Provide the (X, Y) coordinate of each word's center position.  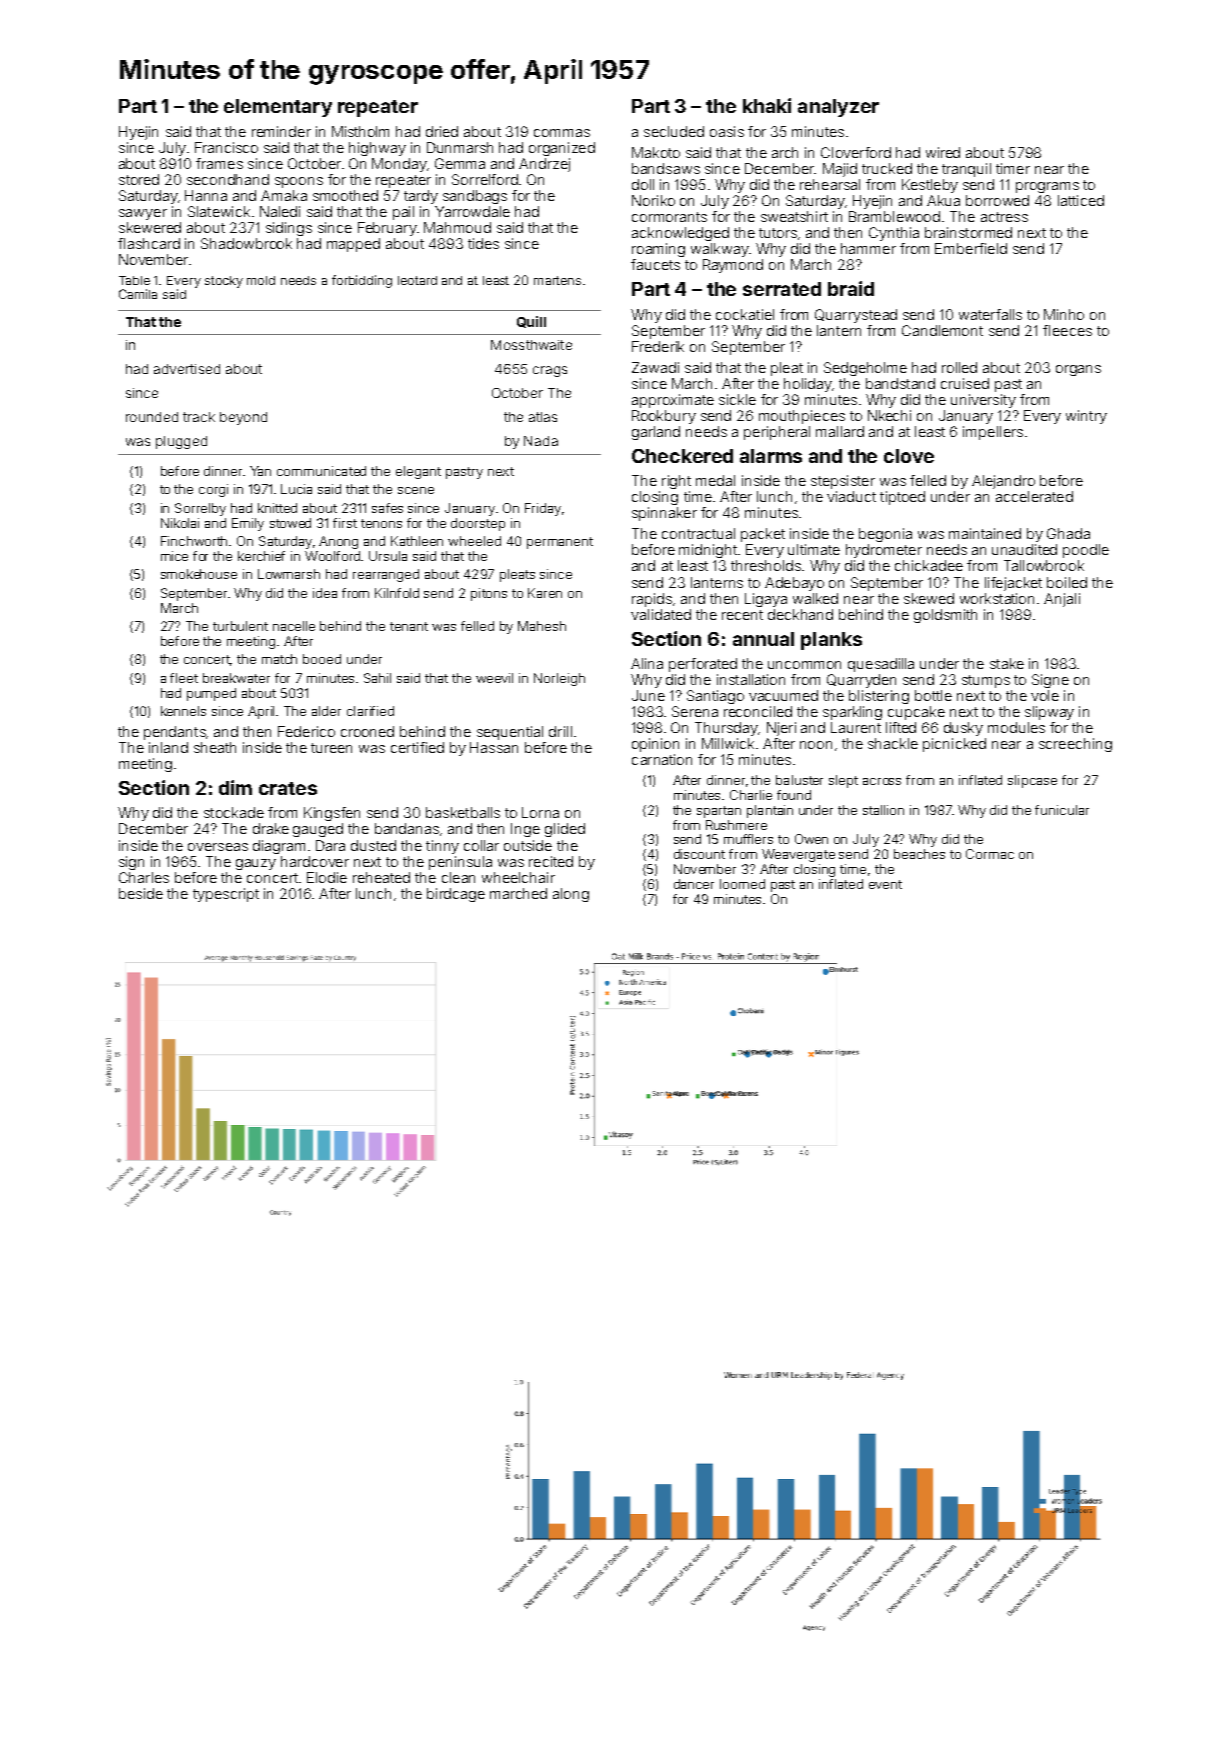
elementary (278, 108)
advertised (187, 369)
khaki (767, 105)
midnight (708, 551)
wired (943, 152)
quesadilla (881, 665)
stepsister (843, 482)
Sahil (377, 678)
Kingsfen (332, 814)
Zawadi (655, 367)
